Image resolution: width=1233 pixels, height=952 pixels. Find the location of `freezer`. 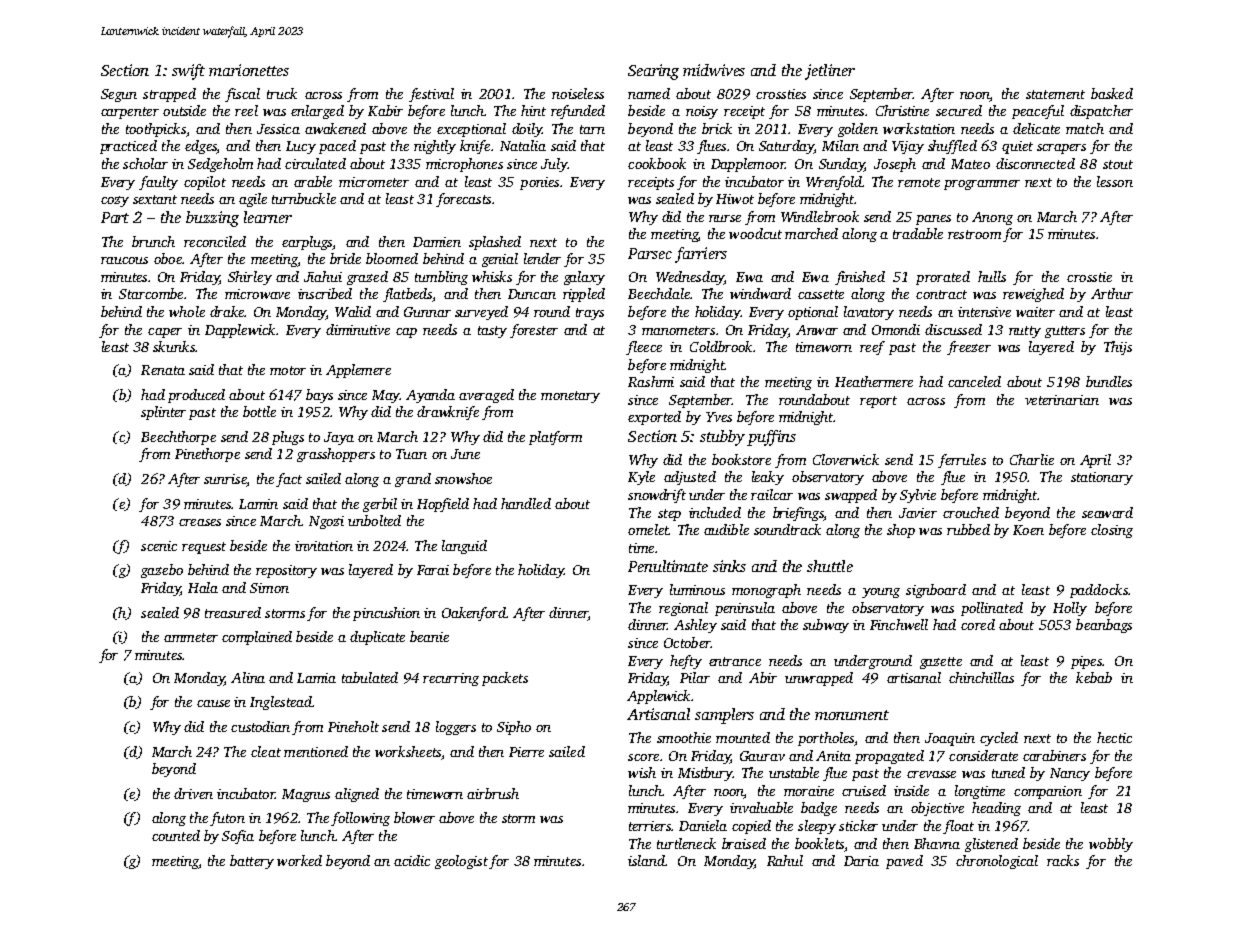

freezer is located at coordinates (969, 348).
